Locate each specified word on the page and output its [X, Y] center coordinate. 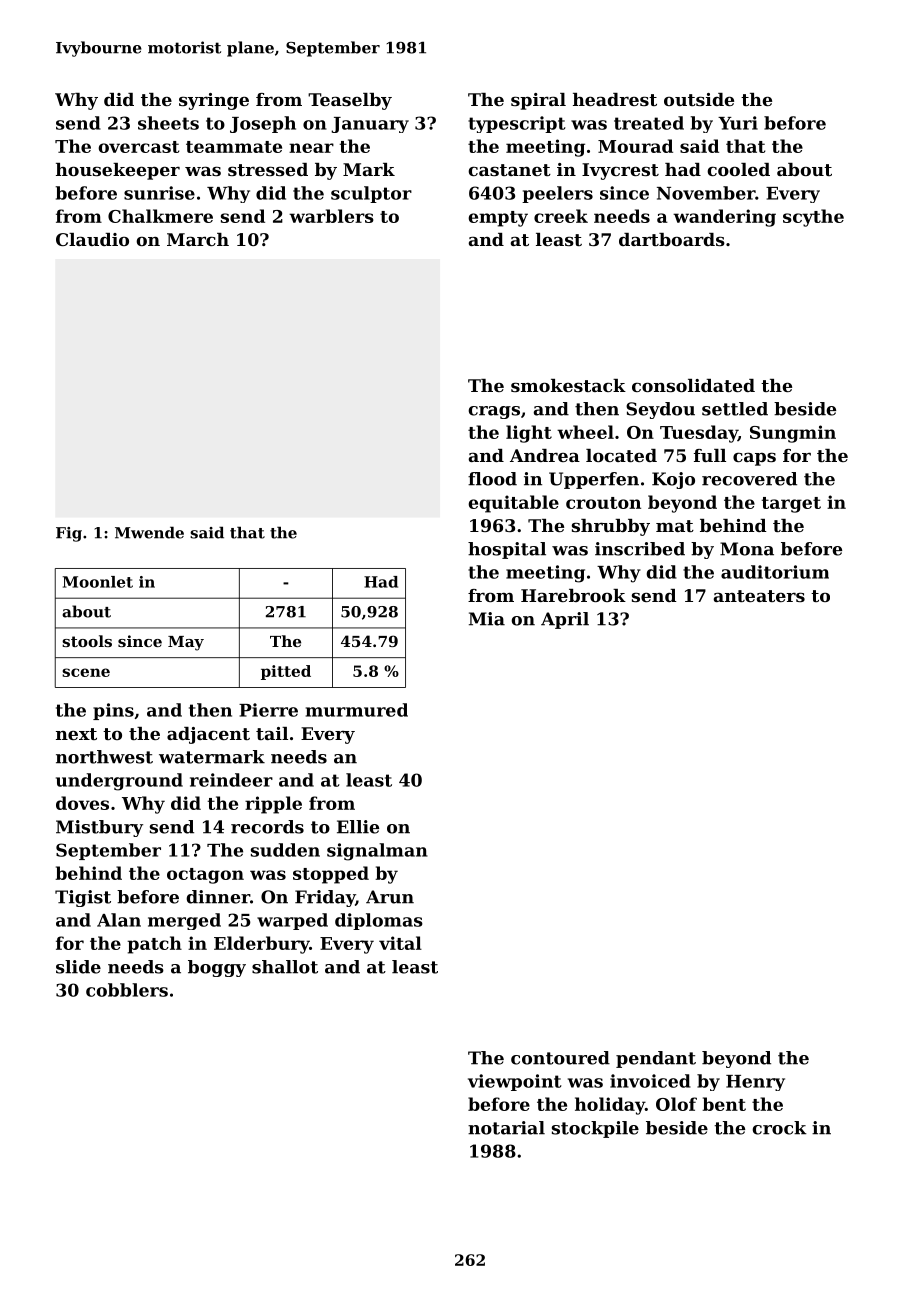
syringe [214, 101]
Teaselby [350, 101]
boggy [217, 968]
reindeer [231, 780]
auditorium [775, 572]
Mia [487, 619]
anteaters [759, 596]
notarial [506, 1128]
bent [724, 1104]
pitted [286, 672]
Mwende [149, 532]
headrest [615, 99]
